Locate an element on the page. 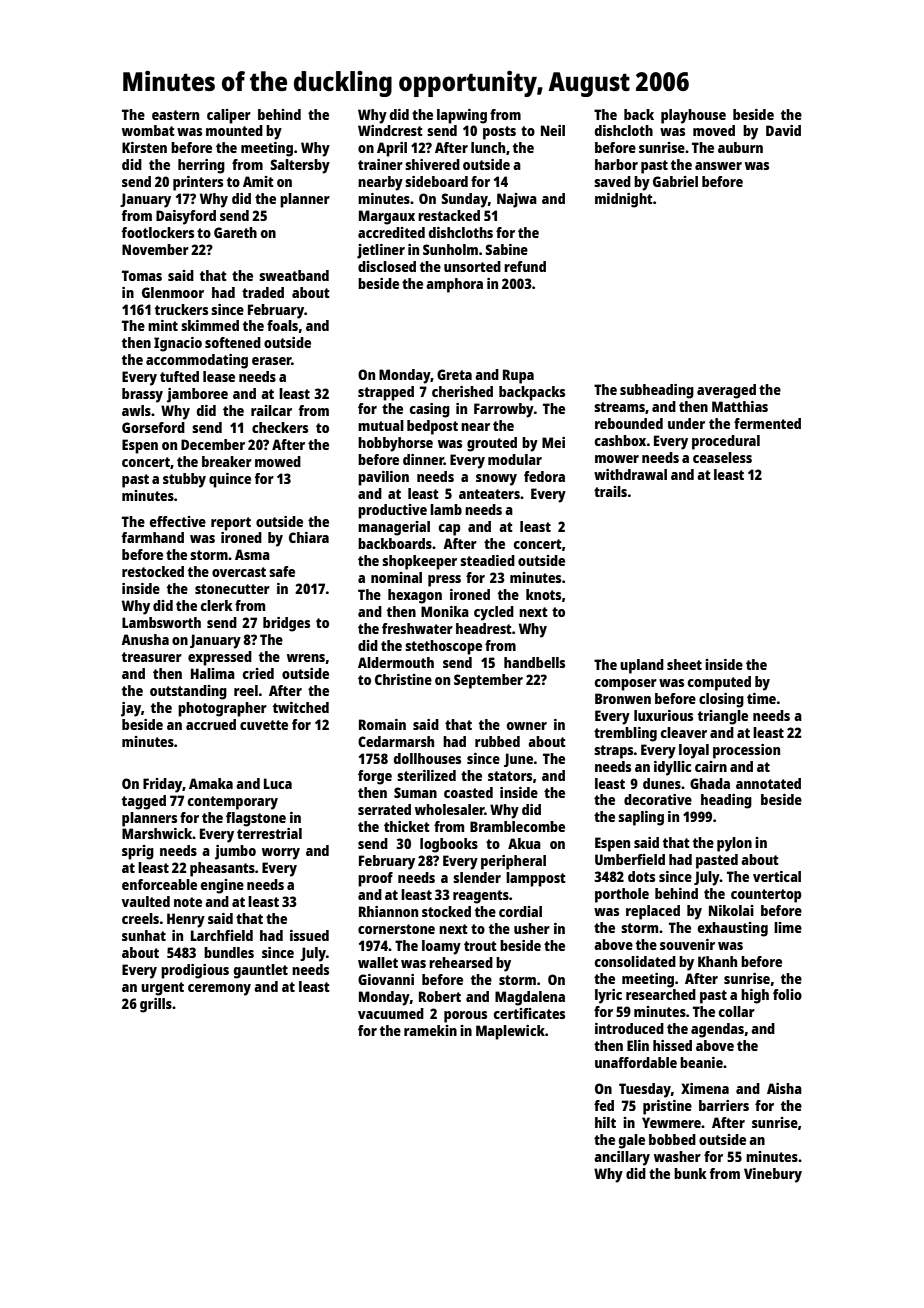  consolidated is located at coordinates (635, 961).
